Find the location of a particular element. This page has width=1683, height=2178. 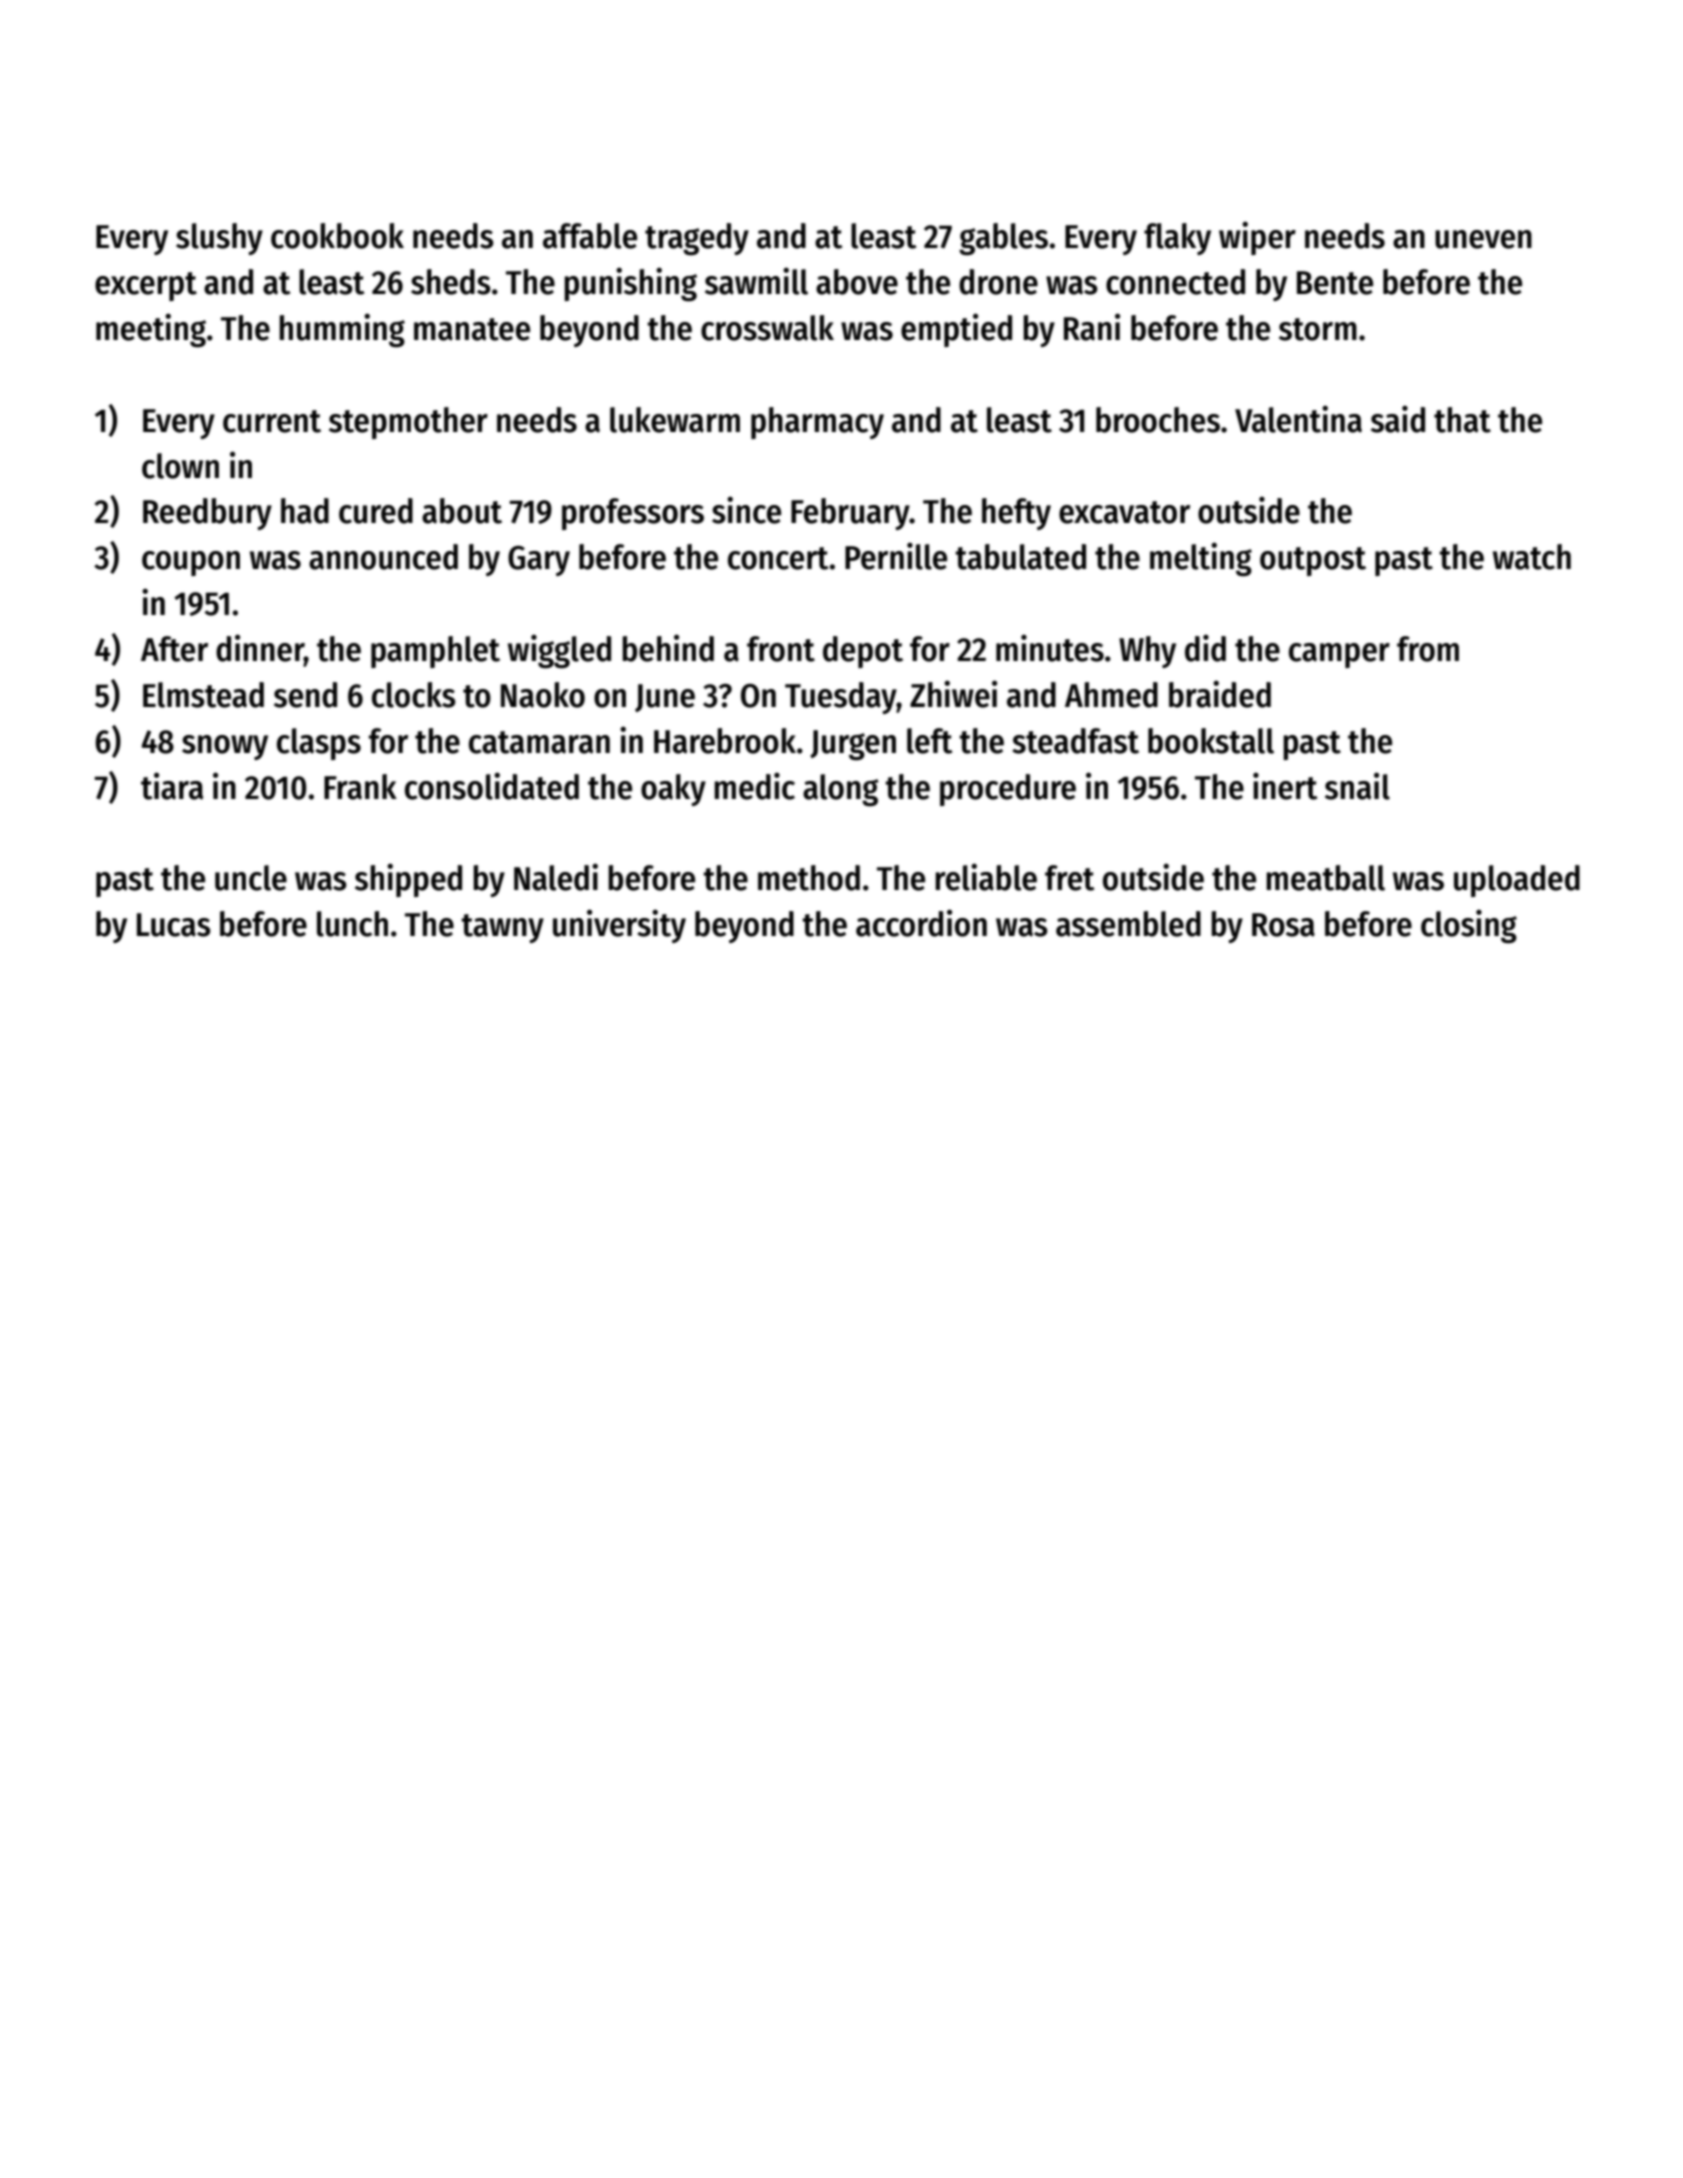

since is located at coordinates (746, 510).
